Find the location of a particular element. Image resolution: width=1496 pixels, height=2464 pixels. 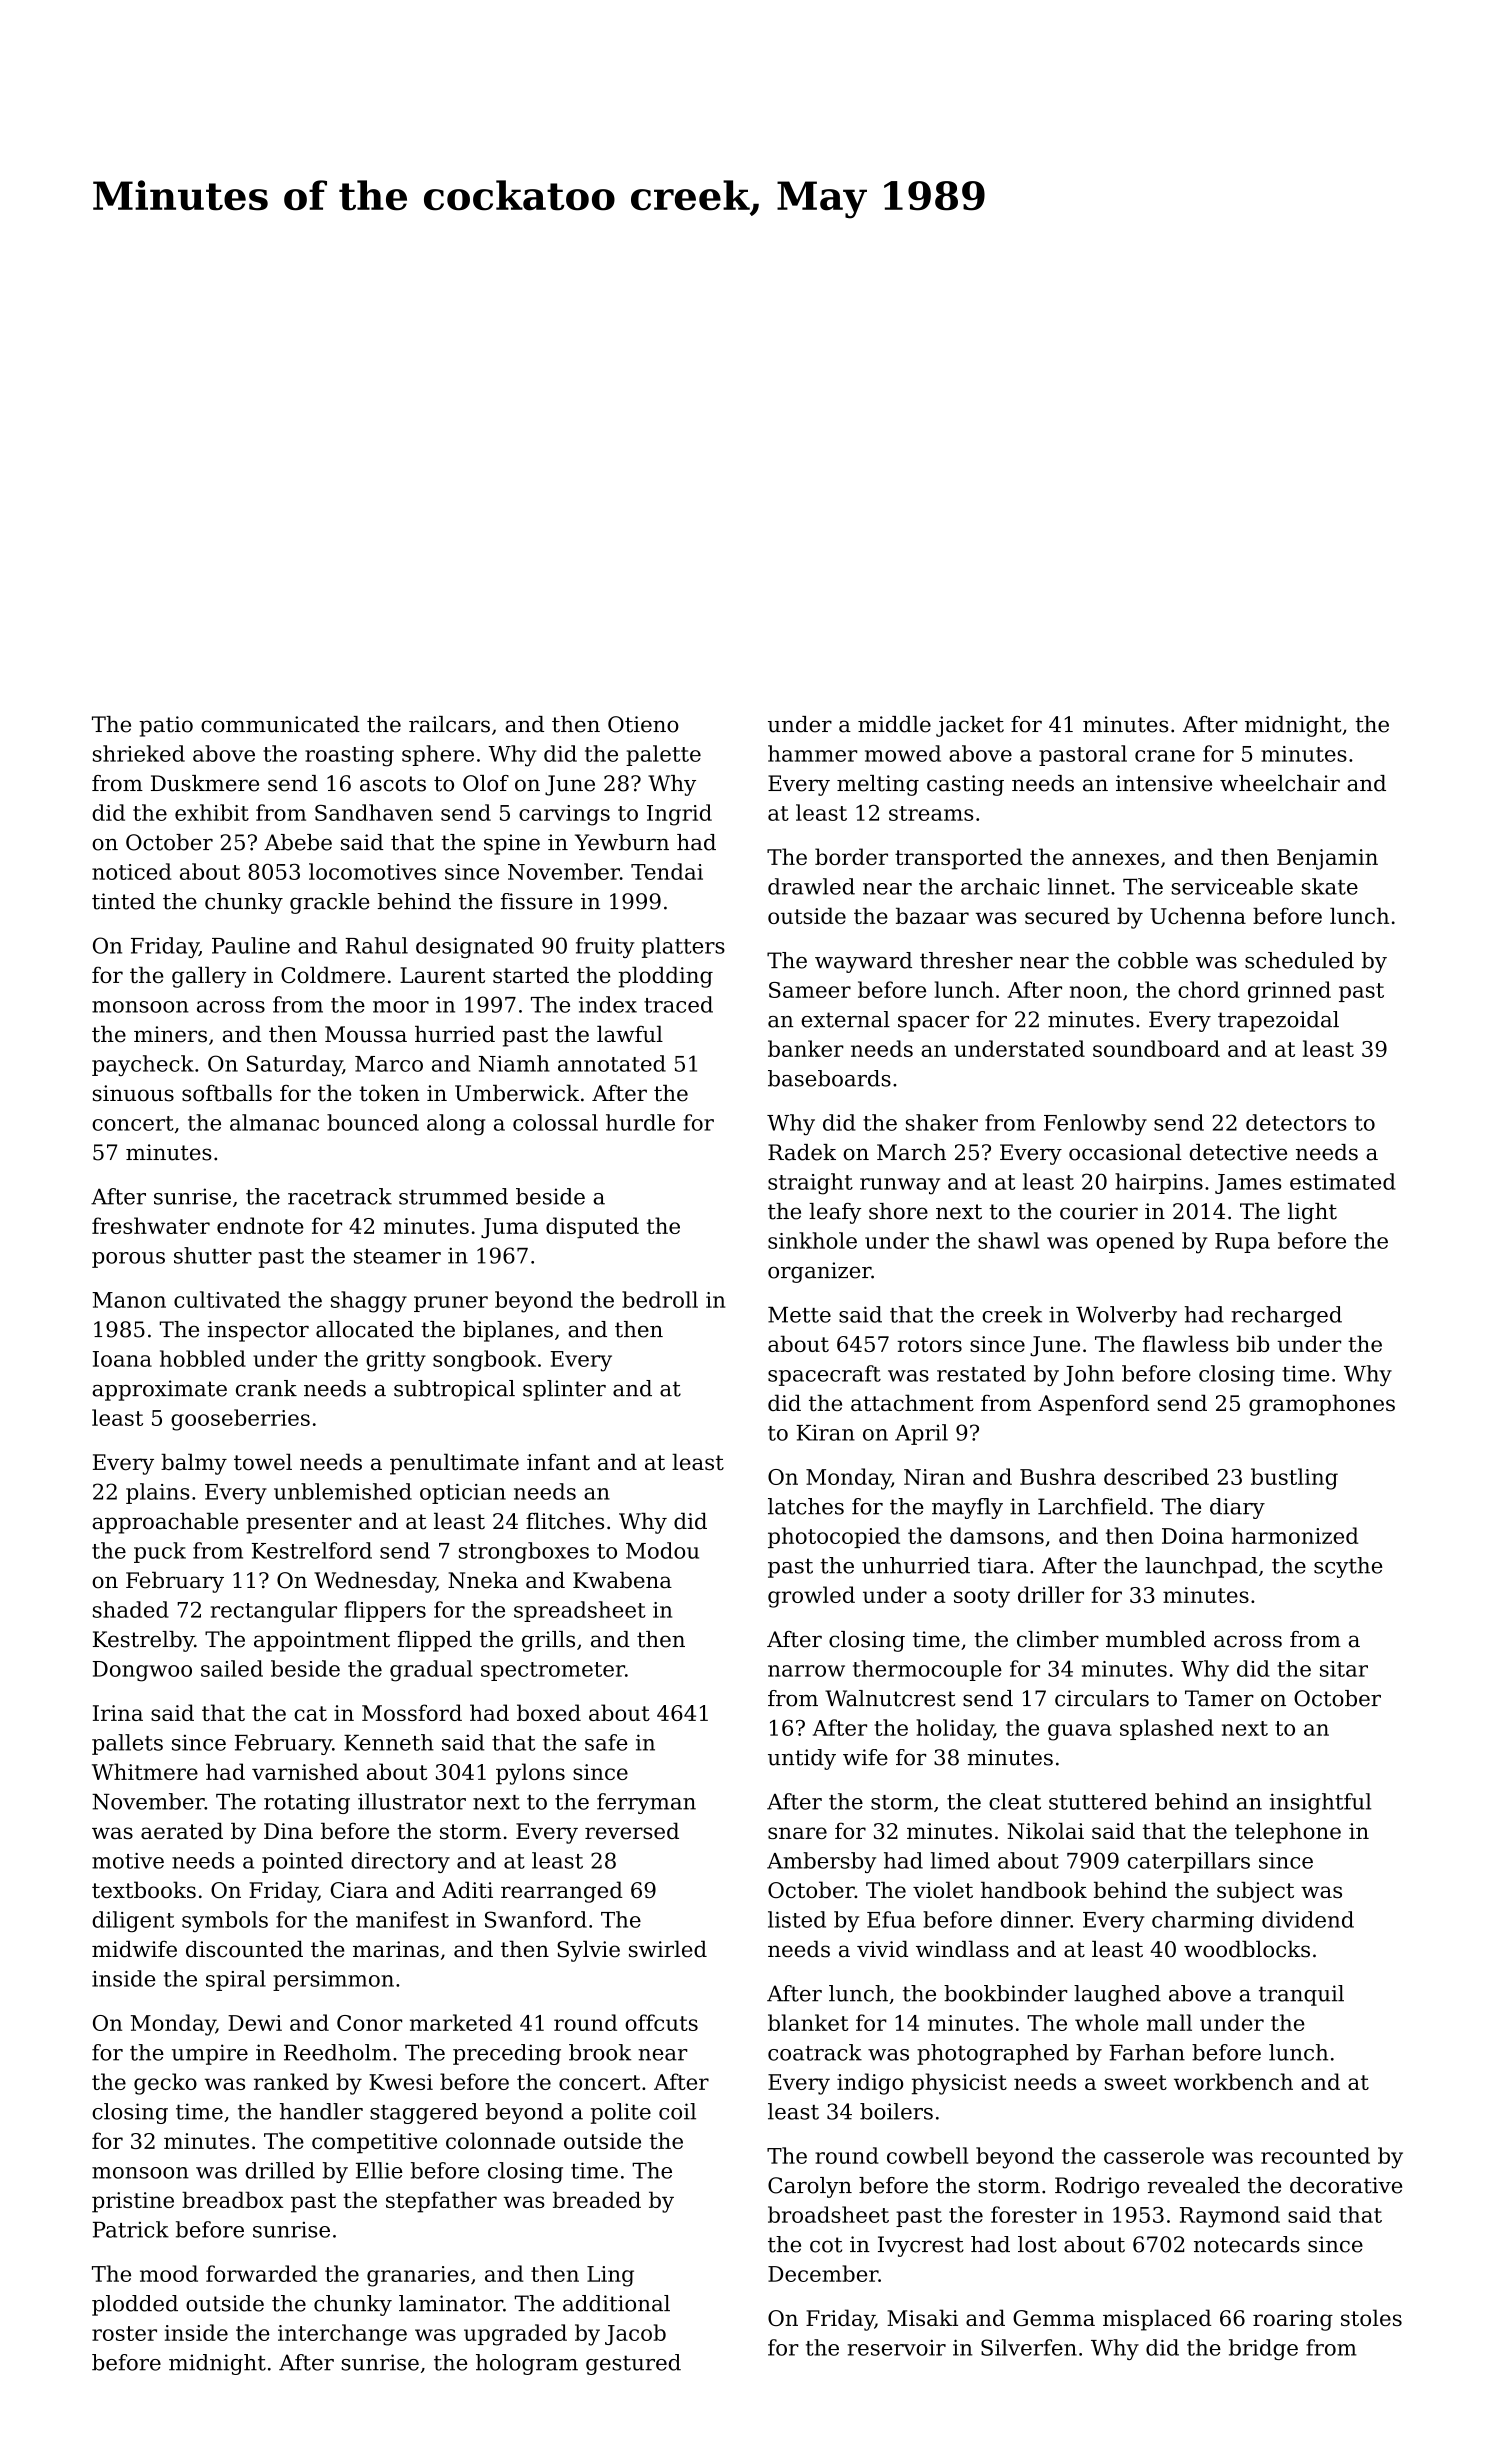

wheelchair is located at coordinates (1280, 783).
